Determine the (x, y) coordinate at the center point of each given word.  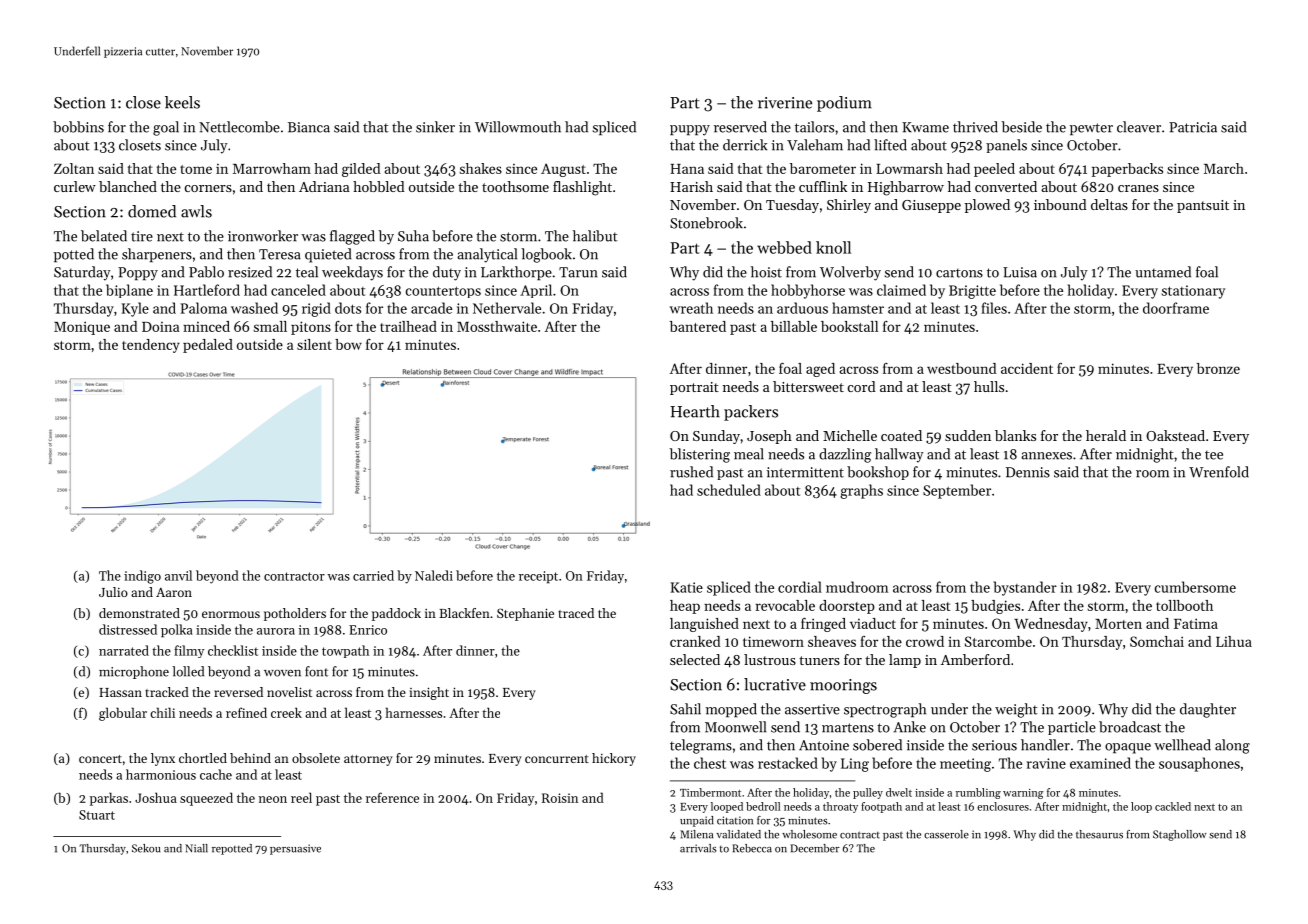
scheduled (729, 490)
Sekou (146, 848)
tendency (151, 346)
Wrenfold (1219, 472)
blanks (1015, 435)
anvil (178, 575)
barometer (823, 168)
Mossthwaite (497, 326)
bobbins (78, 127)
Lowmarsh (909, 168)
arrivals (698, 848)
